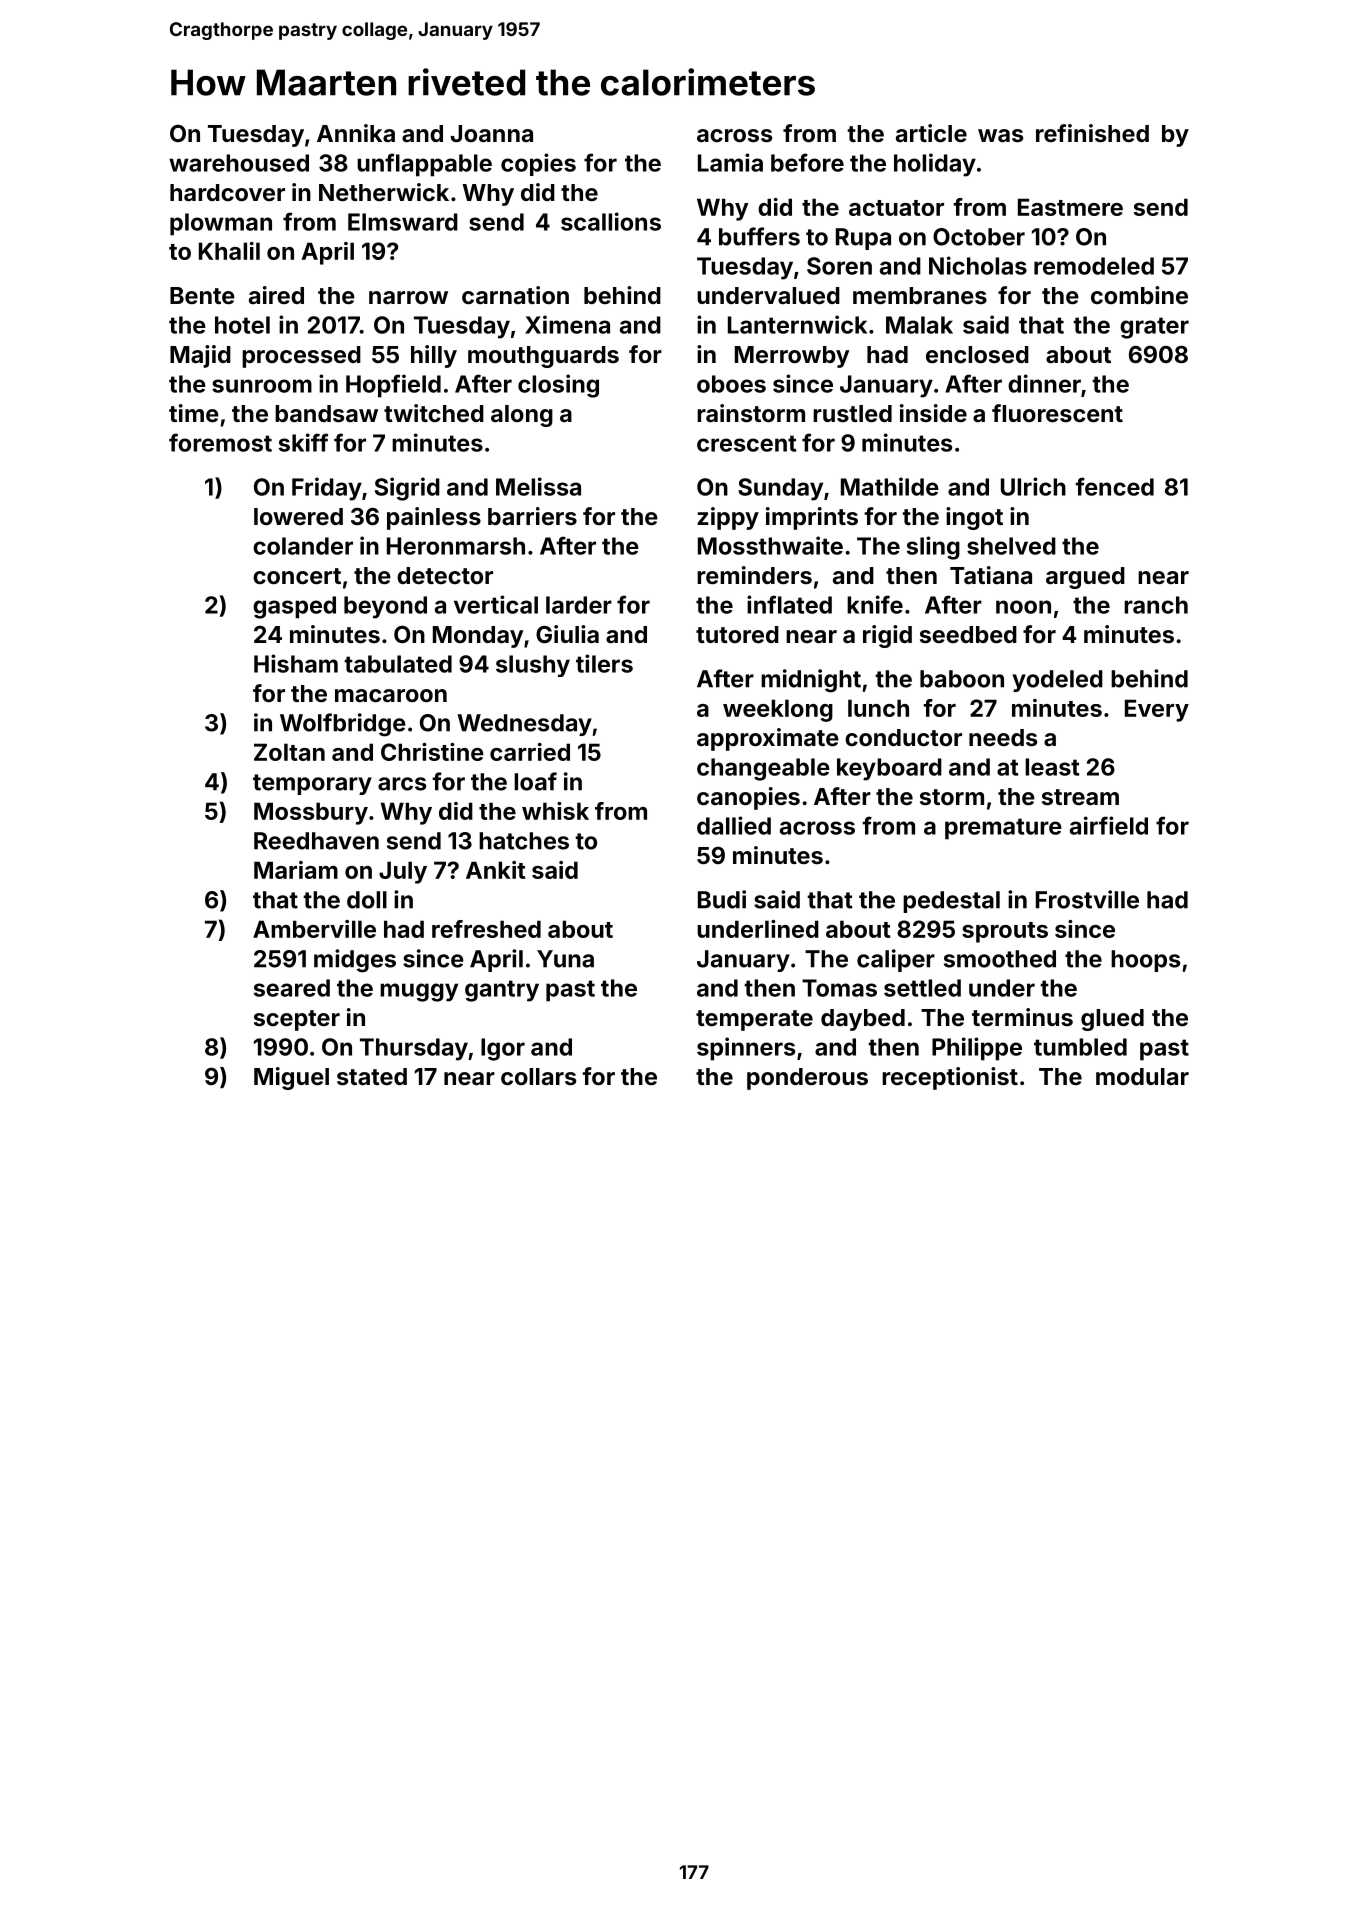 The image size is (1358, 1921). Describe the element at coordinates (301, 357) in the page. I see `processed` at that location.
